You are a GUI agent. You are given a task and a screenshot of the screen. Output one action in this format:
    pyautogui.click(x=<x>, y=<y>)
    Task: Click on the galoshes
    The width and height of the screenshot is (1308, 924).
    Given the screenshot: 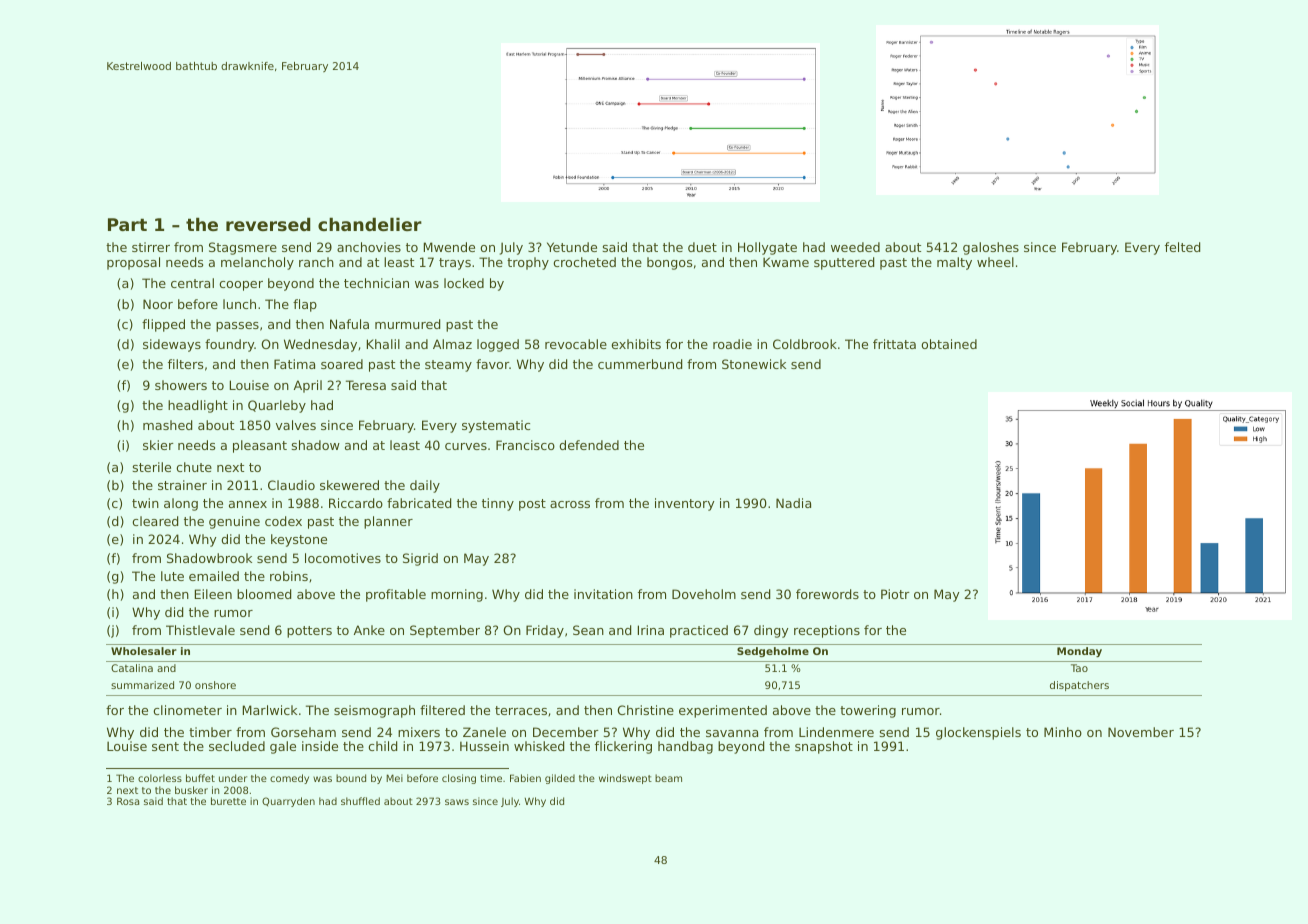 What is the action you would take?
    pyautogui.click(x=991, y=248)
